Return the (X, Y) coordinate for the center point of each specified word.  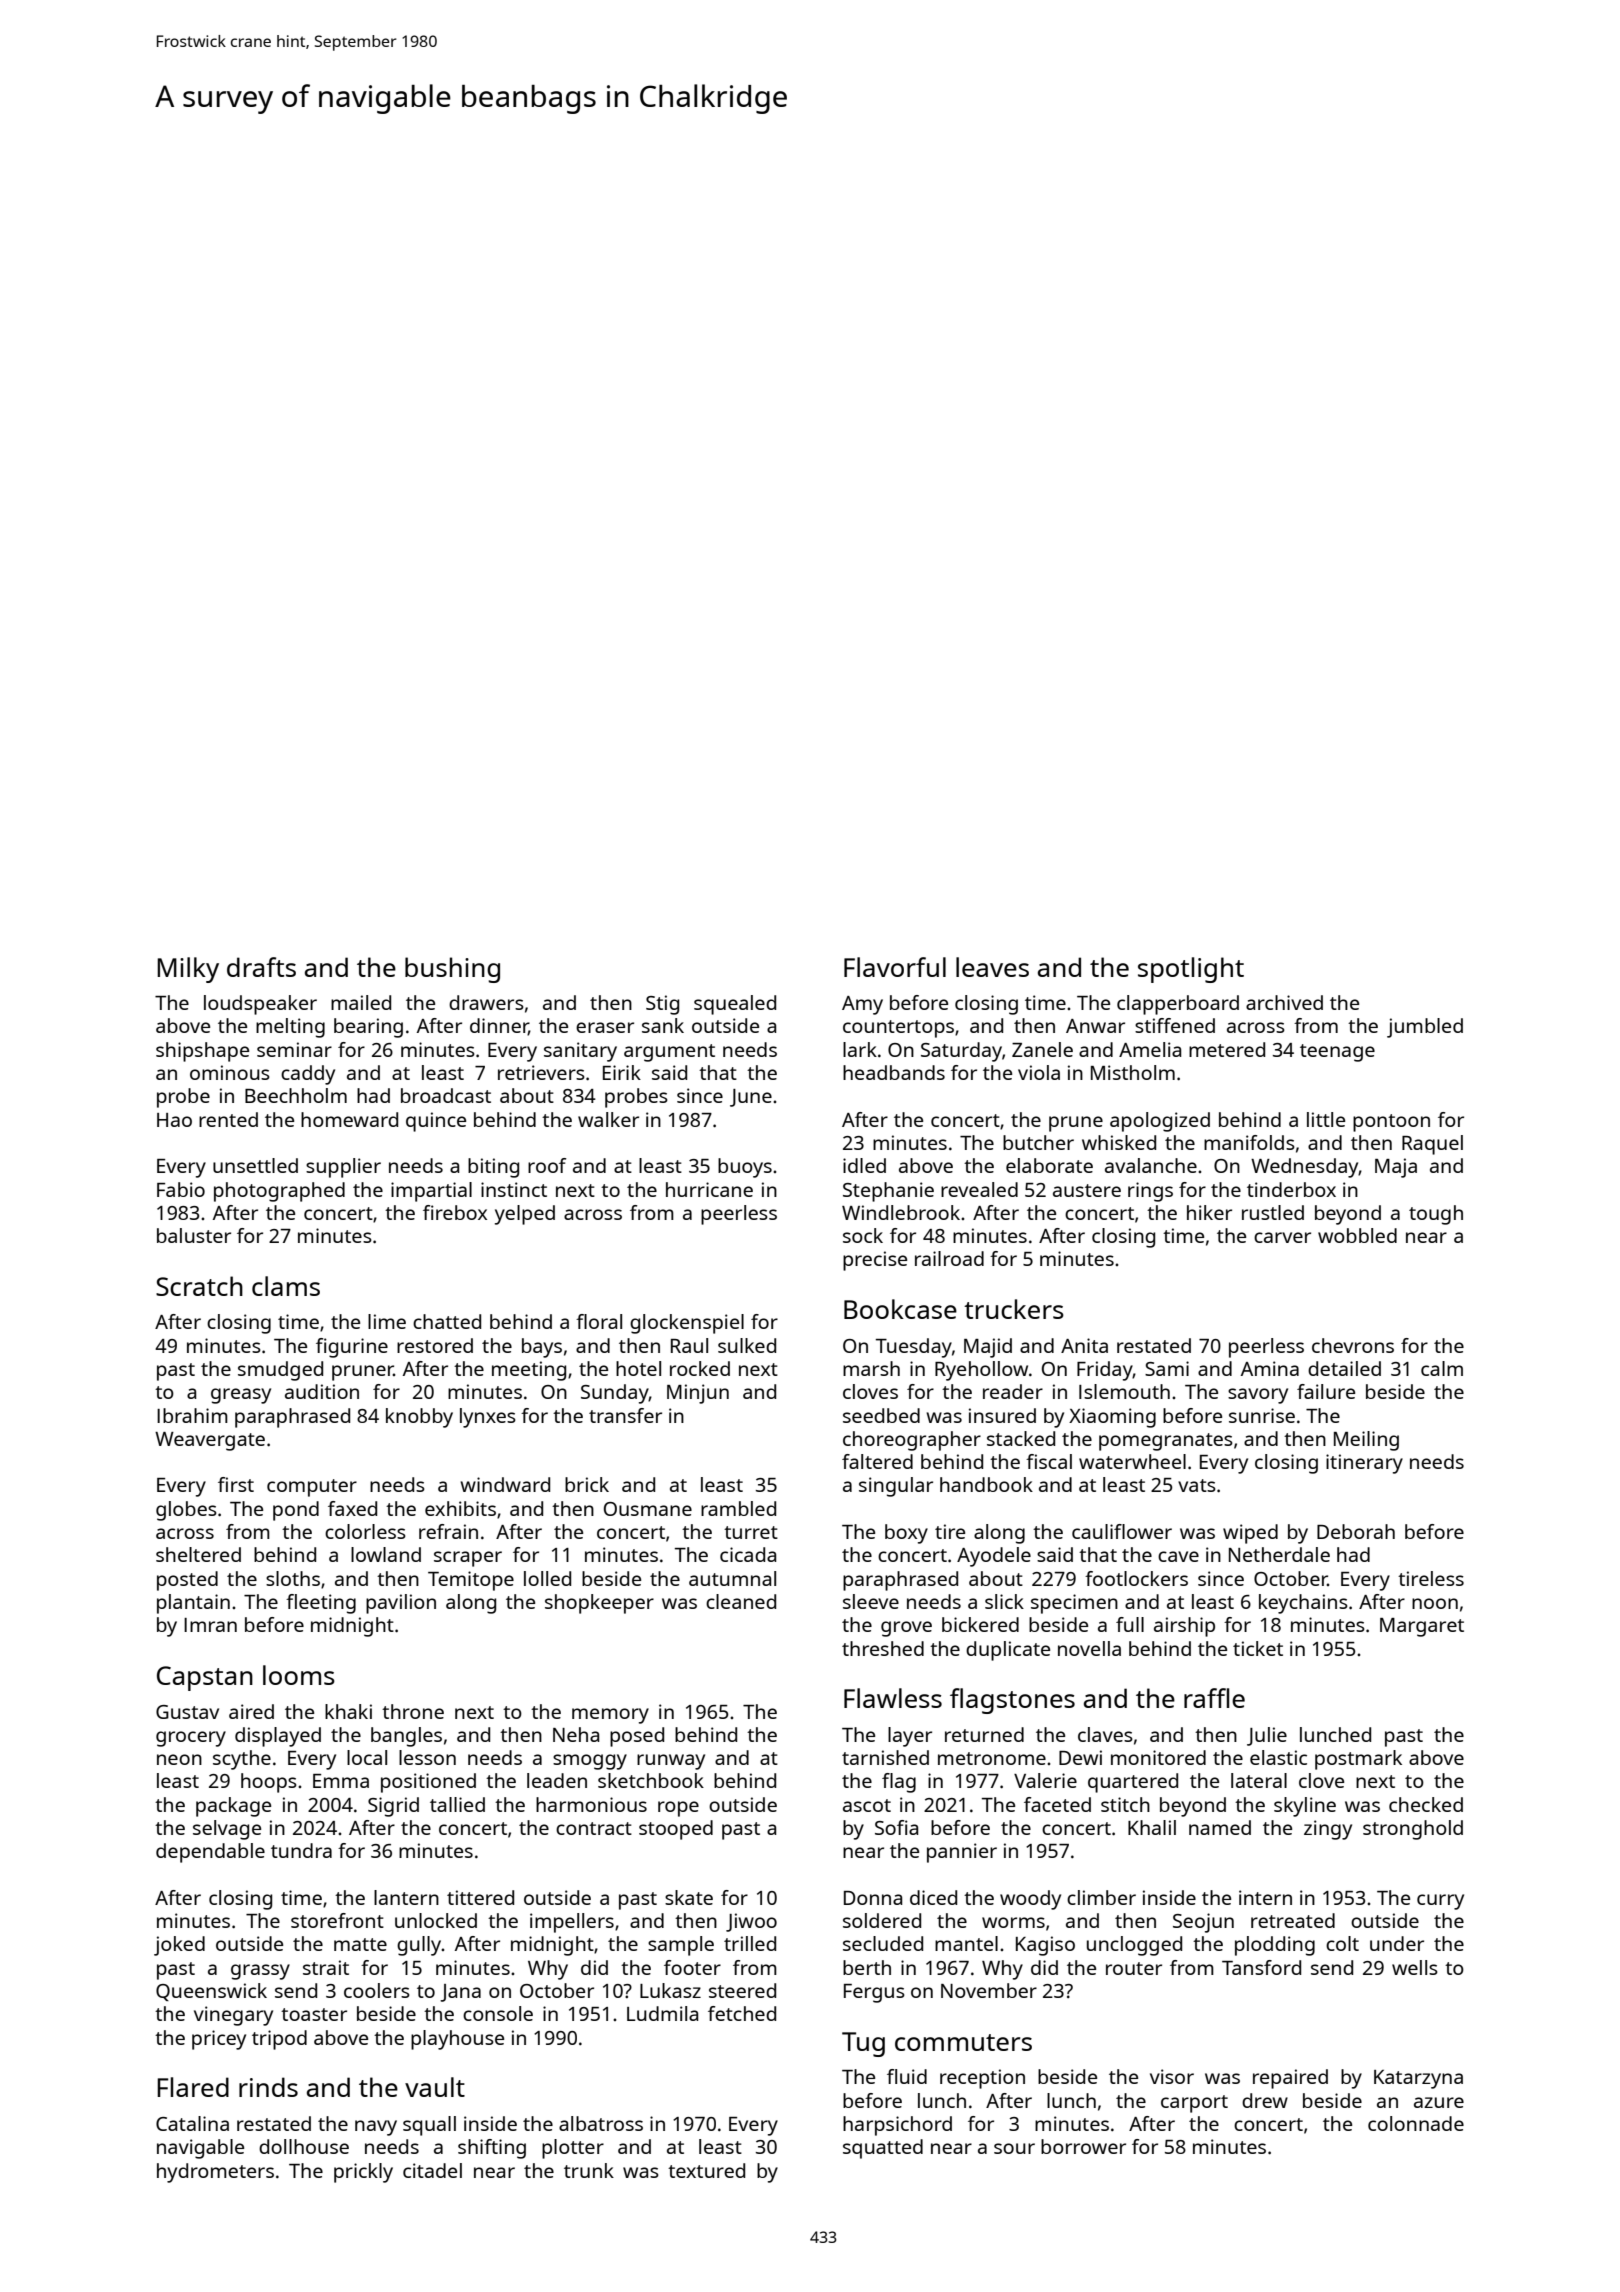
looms (299, 1675)
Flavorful (895, 967)
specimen (1074, 1604)
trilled (750, 1943)
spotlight (1191, 970)
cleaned (741, 1601)
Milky (188, 970)
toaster (314, 2014)
